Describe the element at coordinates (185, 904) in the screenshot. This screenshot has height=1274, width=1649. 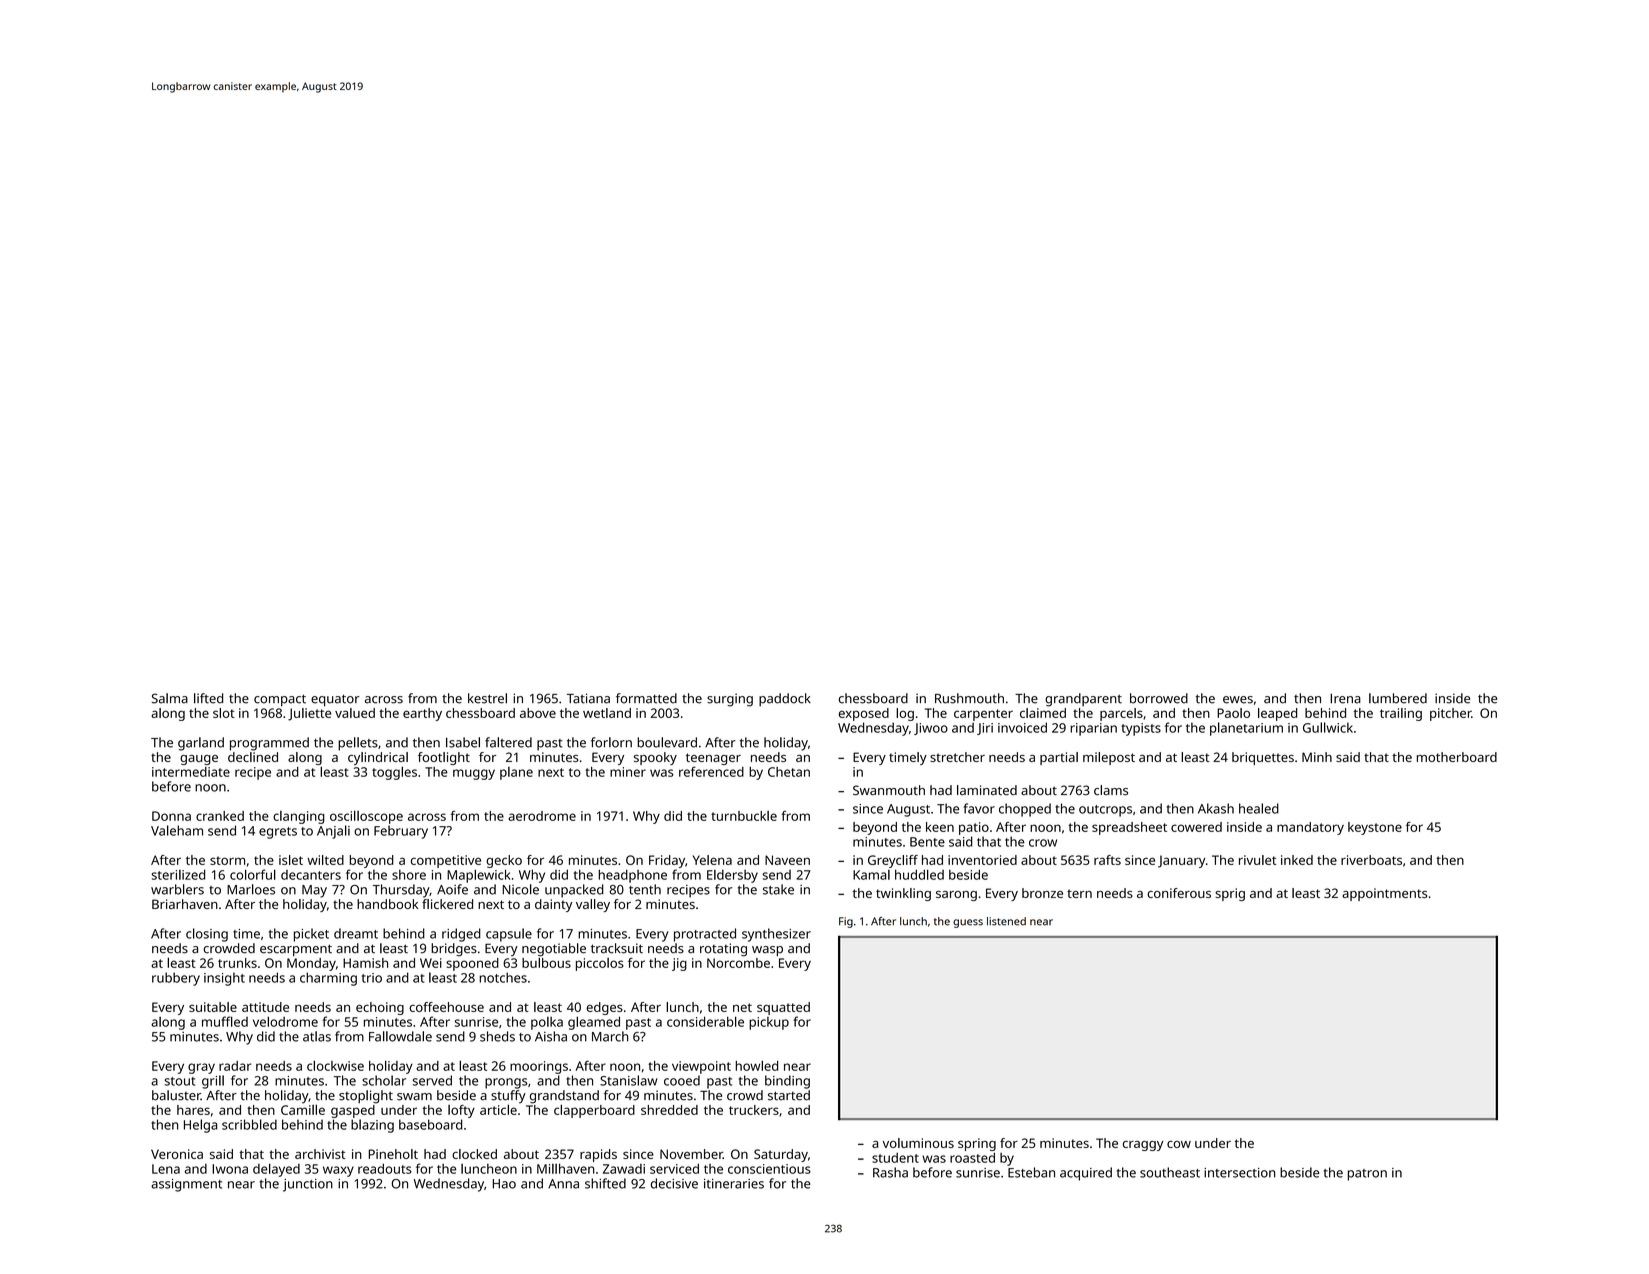
I see `Briarhaven` at that location.
